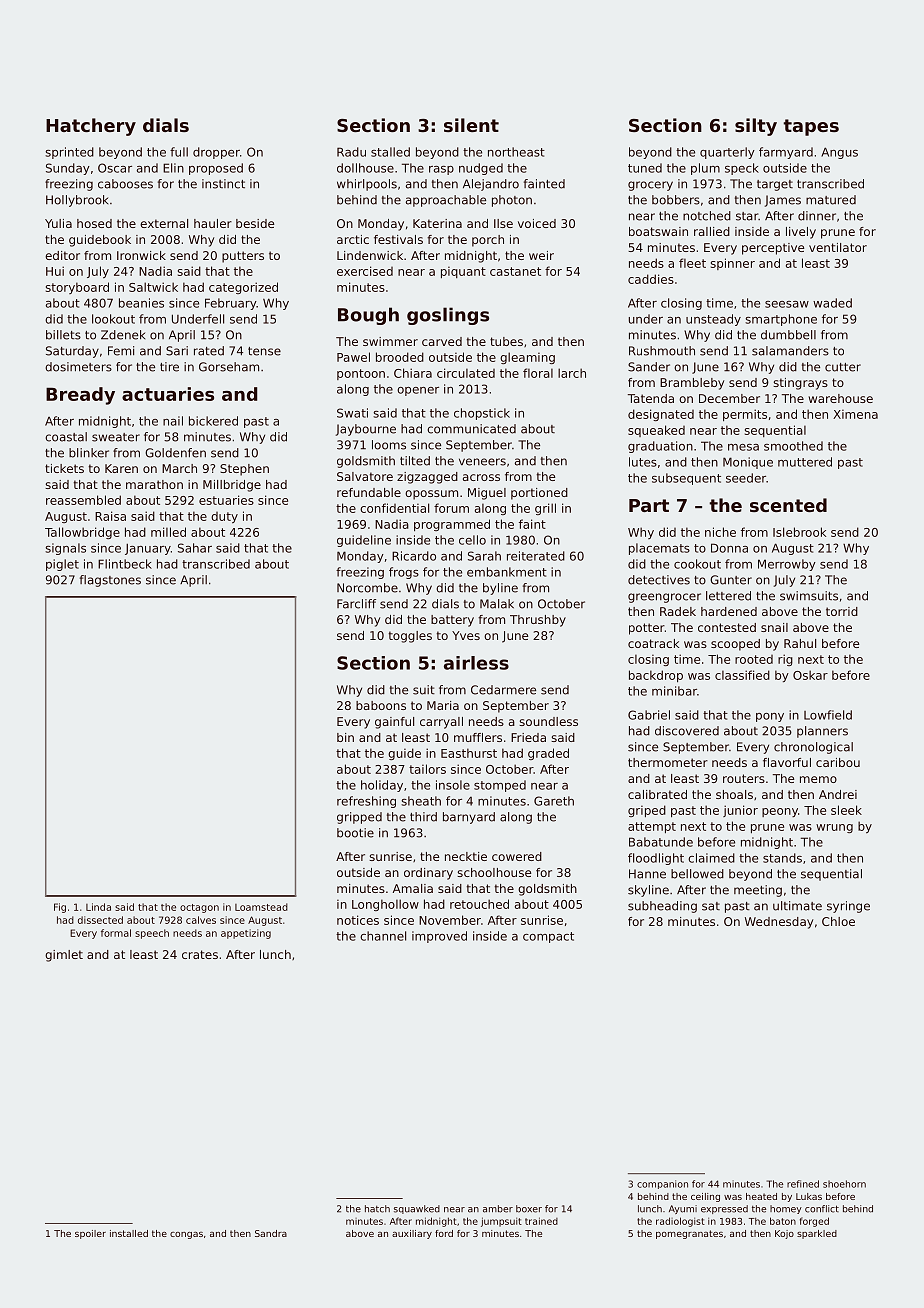 This screenshot has width=924, height=1308. What do you see at coordinates (803, 1184) in the screenshot?
I see `refined` at bounding box center [803, 1184].
